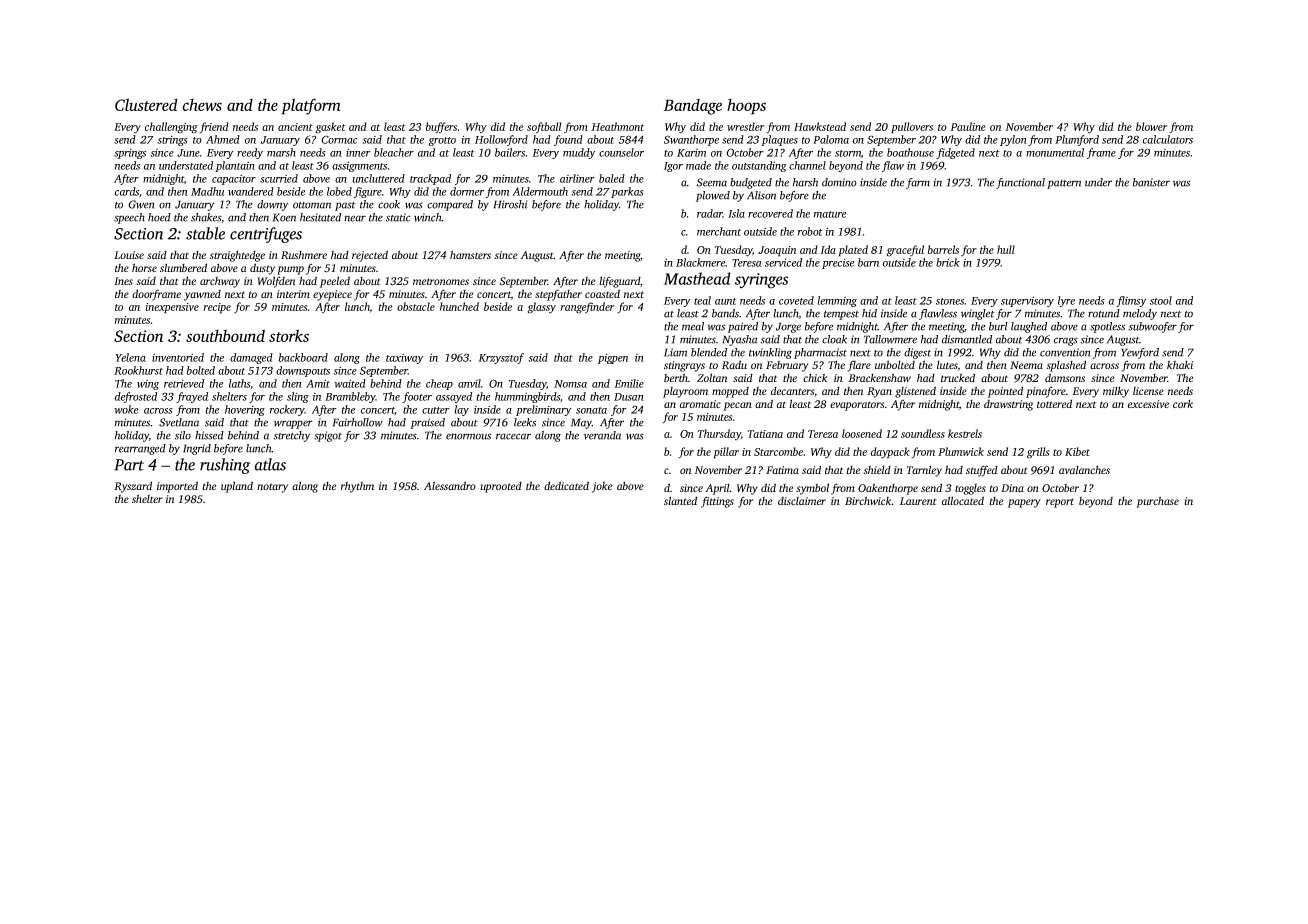 The image size is (1308, 924). I want to click on Tallowmere, so click(890, 339).
